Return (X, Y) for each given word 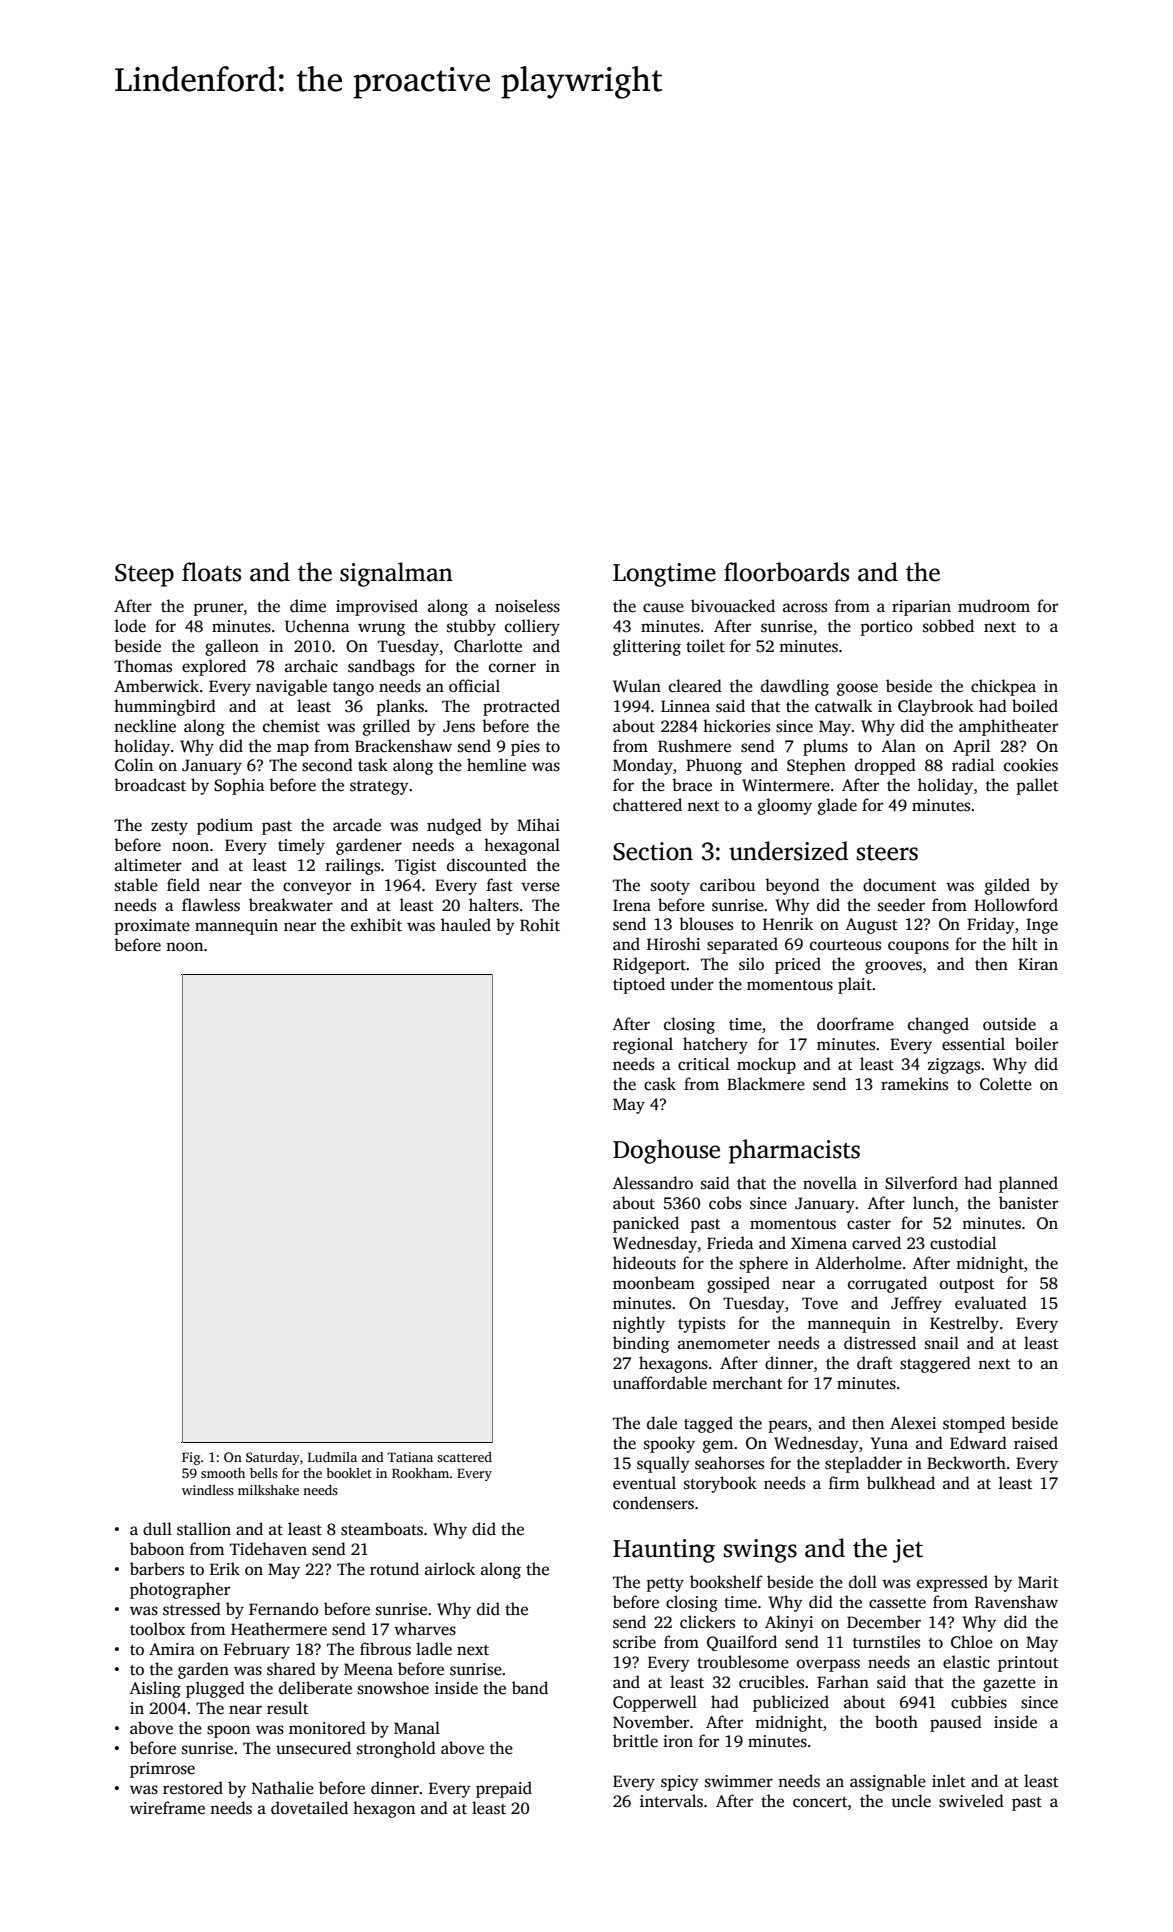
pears (788, 1426)
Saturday (273, 1458)
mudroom (994, 606)
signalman (396, 574)
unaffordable (660, 1383)
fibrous (385, 1649)
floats (211, 572)
